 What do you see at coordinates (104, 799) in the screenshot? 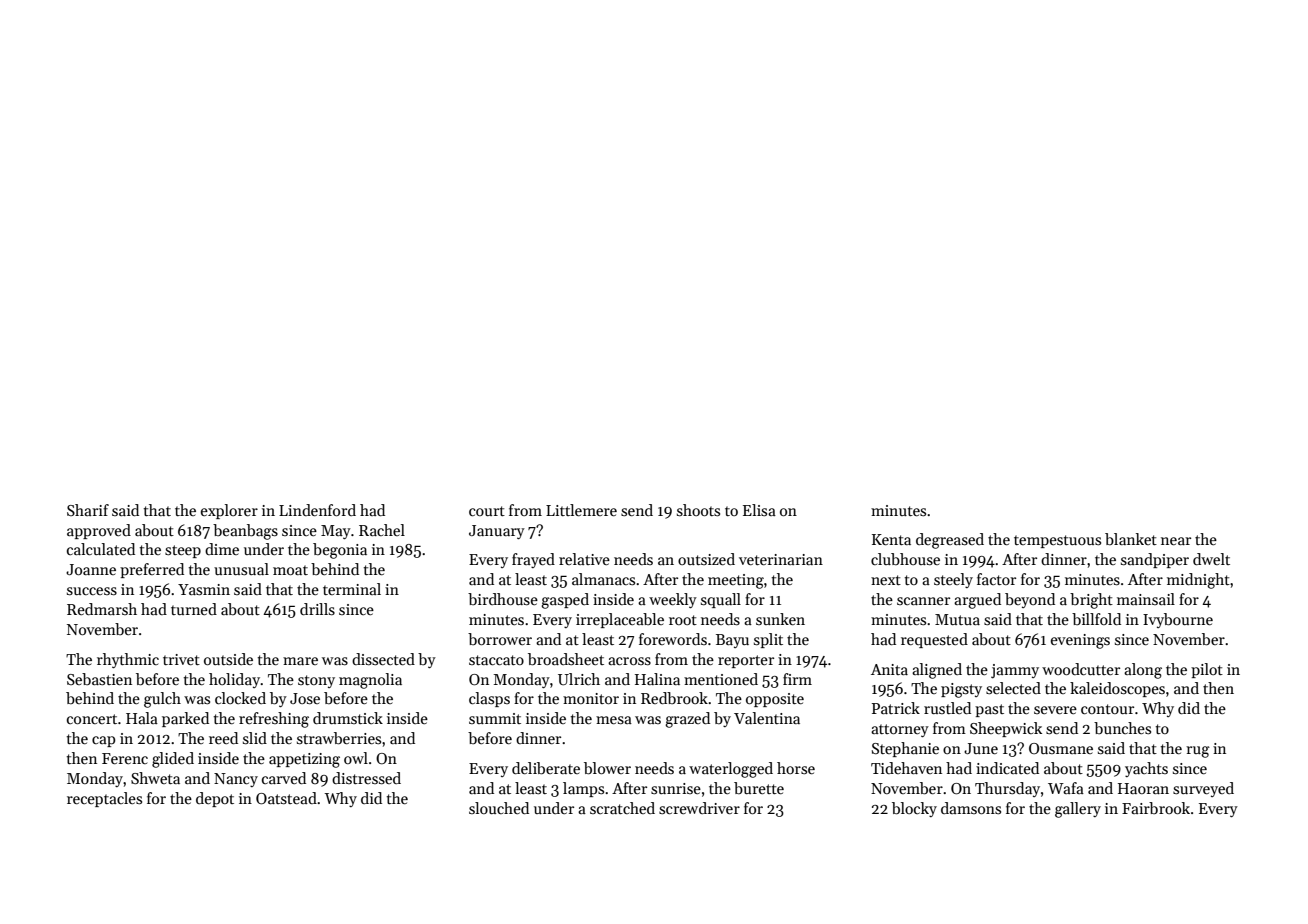
I see `receptacles` at bounding box center [104, 799].
